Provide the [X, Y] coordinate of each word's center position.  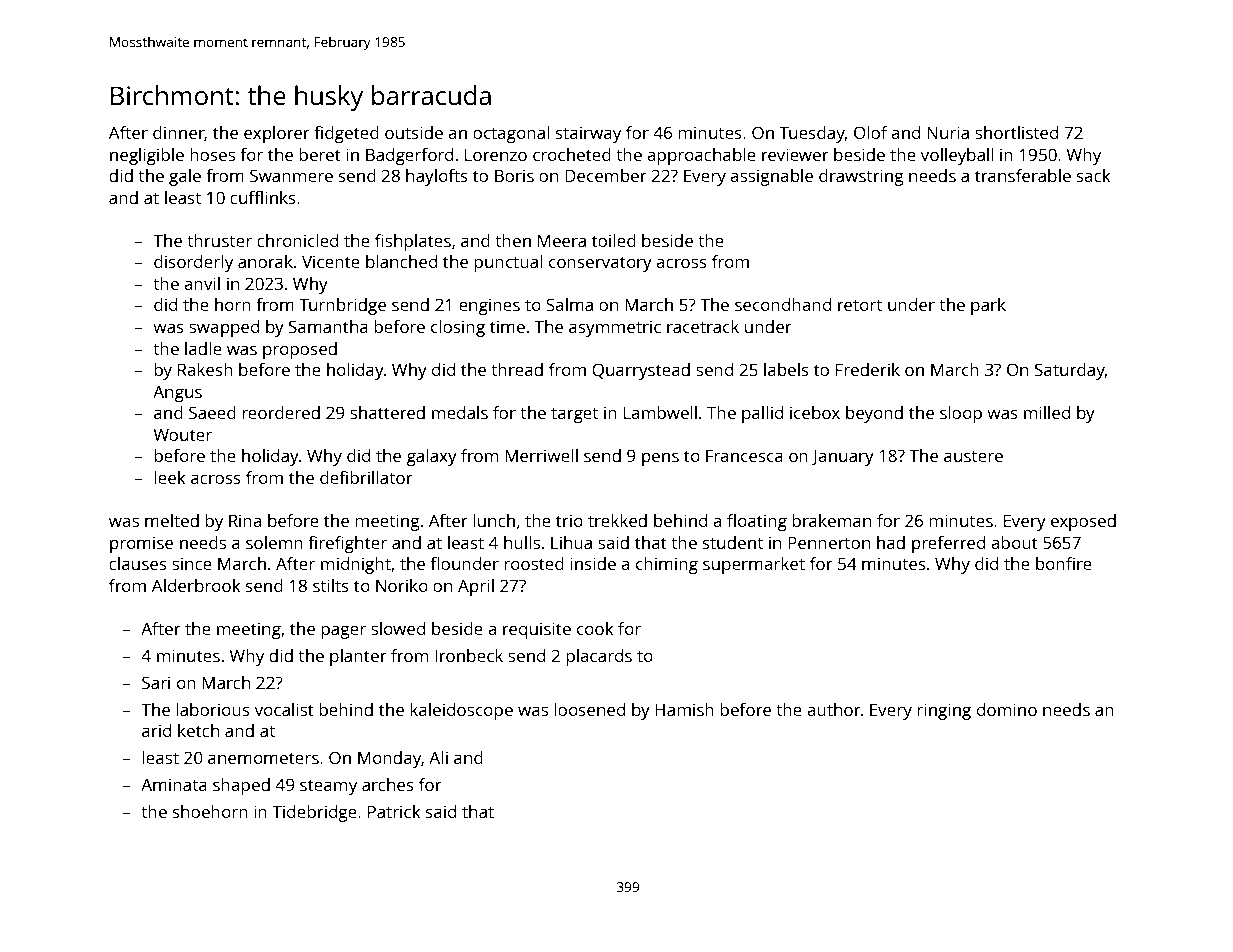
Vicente [331, 261]
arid [156, 730]
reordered [281, 412]
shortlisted [1016, 132]
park [988, 306]
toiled [614, 240]
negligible [147, 156]
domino [1007, 709]
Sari [156, 682]
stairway [588, 134]
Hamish [684, 709]
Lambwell [660, 412]
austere [973, 456]
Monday [389, 759]
